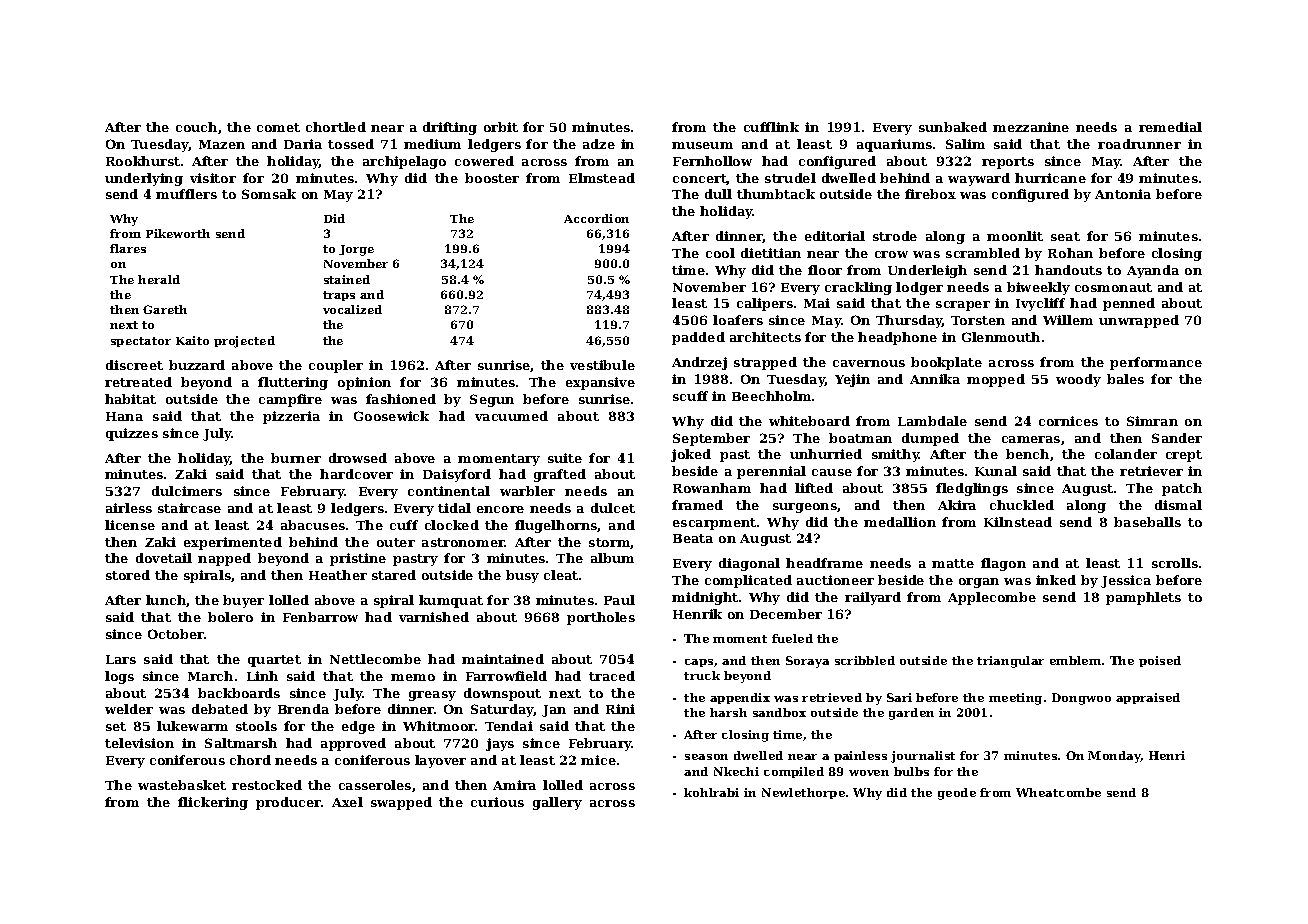 Image resolution: width=1308 pixels, height=924 pixels. What do you see at coordinates (720, 253) in the screenshot?
I see `cool` at bounding box center [720, 253].
